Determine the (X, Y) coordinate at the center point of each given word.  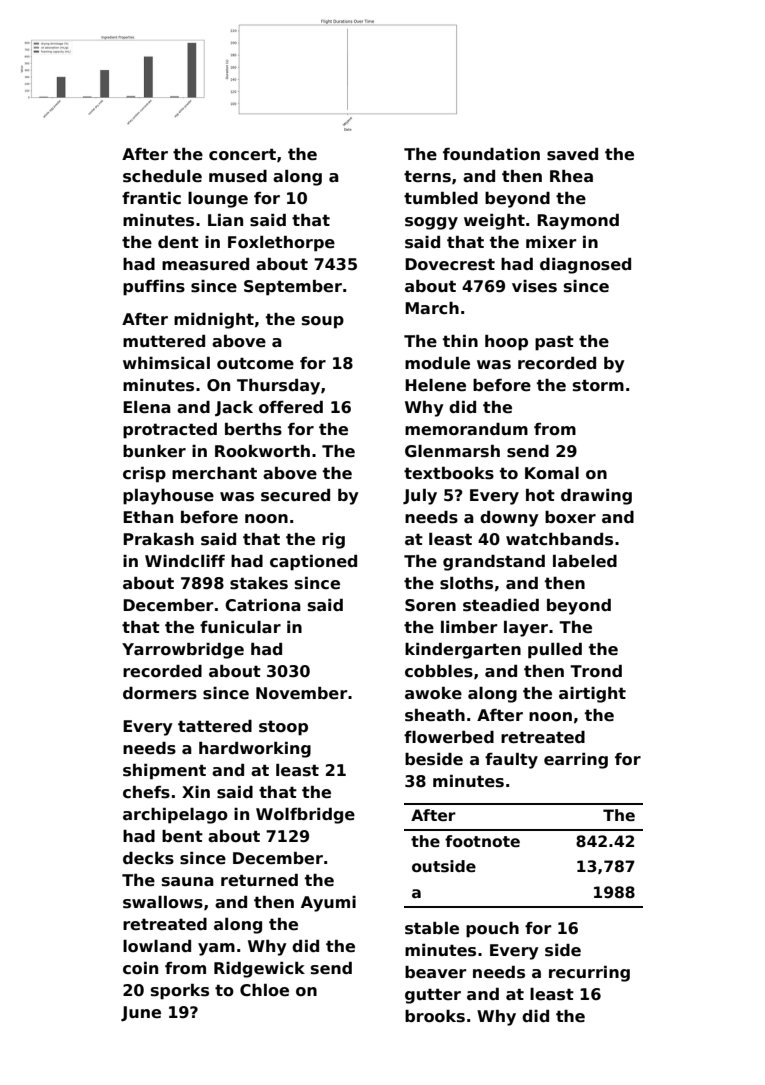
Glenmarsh (452, 451)
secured (295, 495)
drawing (596, 497)
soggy (431, 223)
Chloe (264, 990)
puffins (154, 288)
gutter (433, 996)
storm (598, 385)
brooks (435, 1016)
